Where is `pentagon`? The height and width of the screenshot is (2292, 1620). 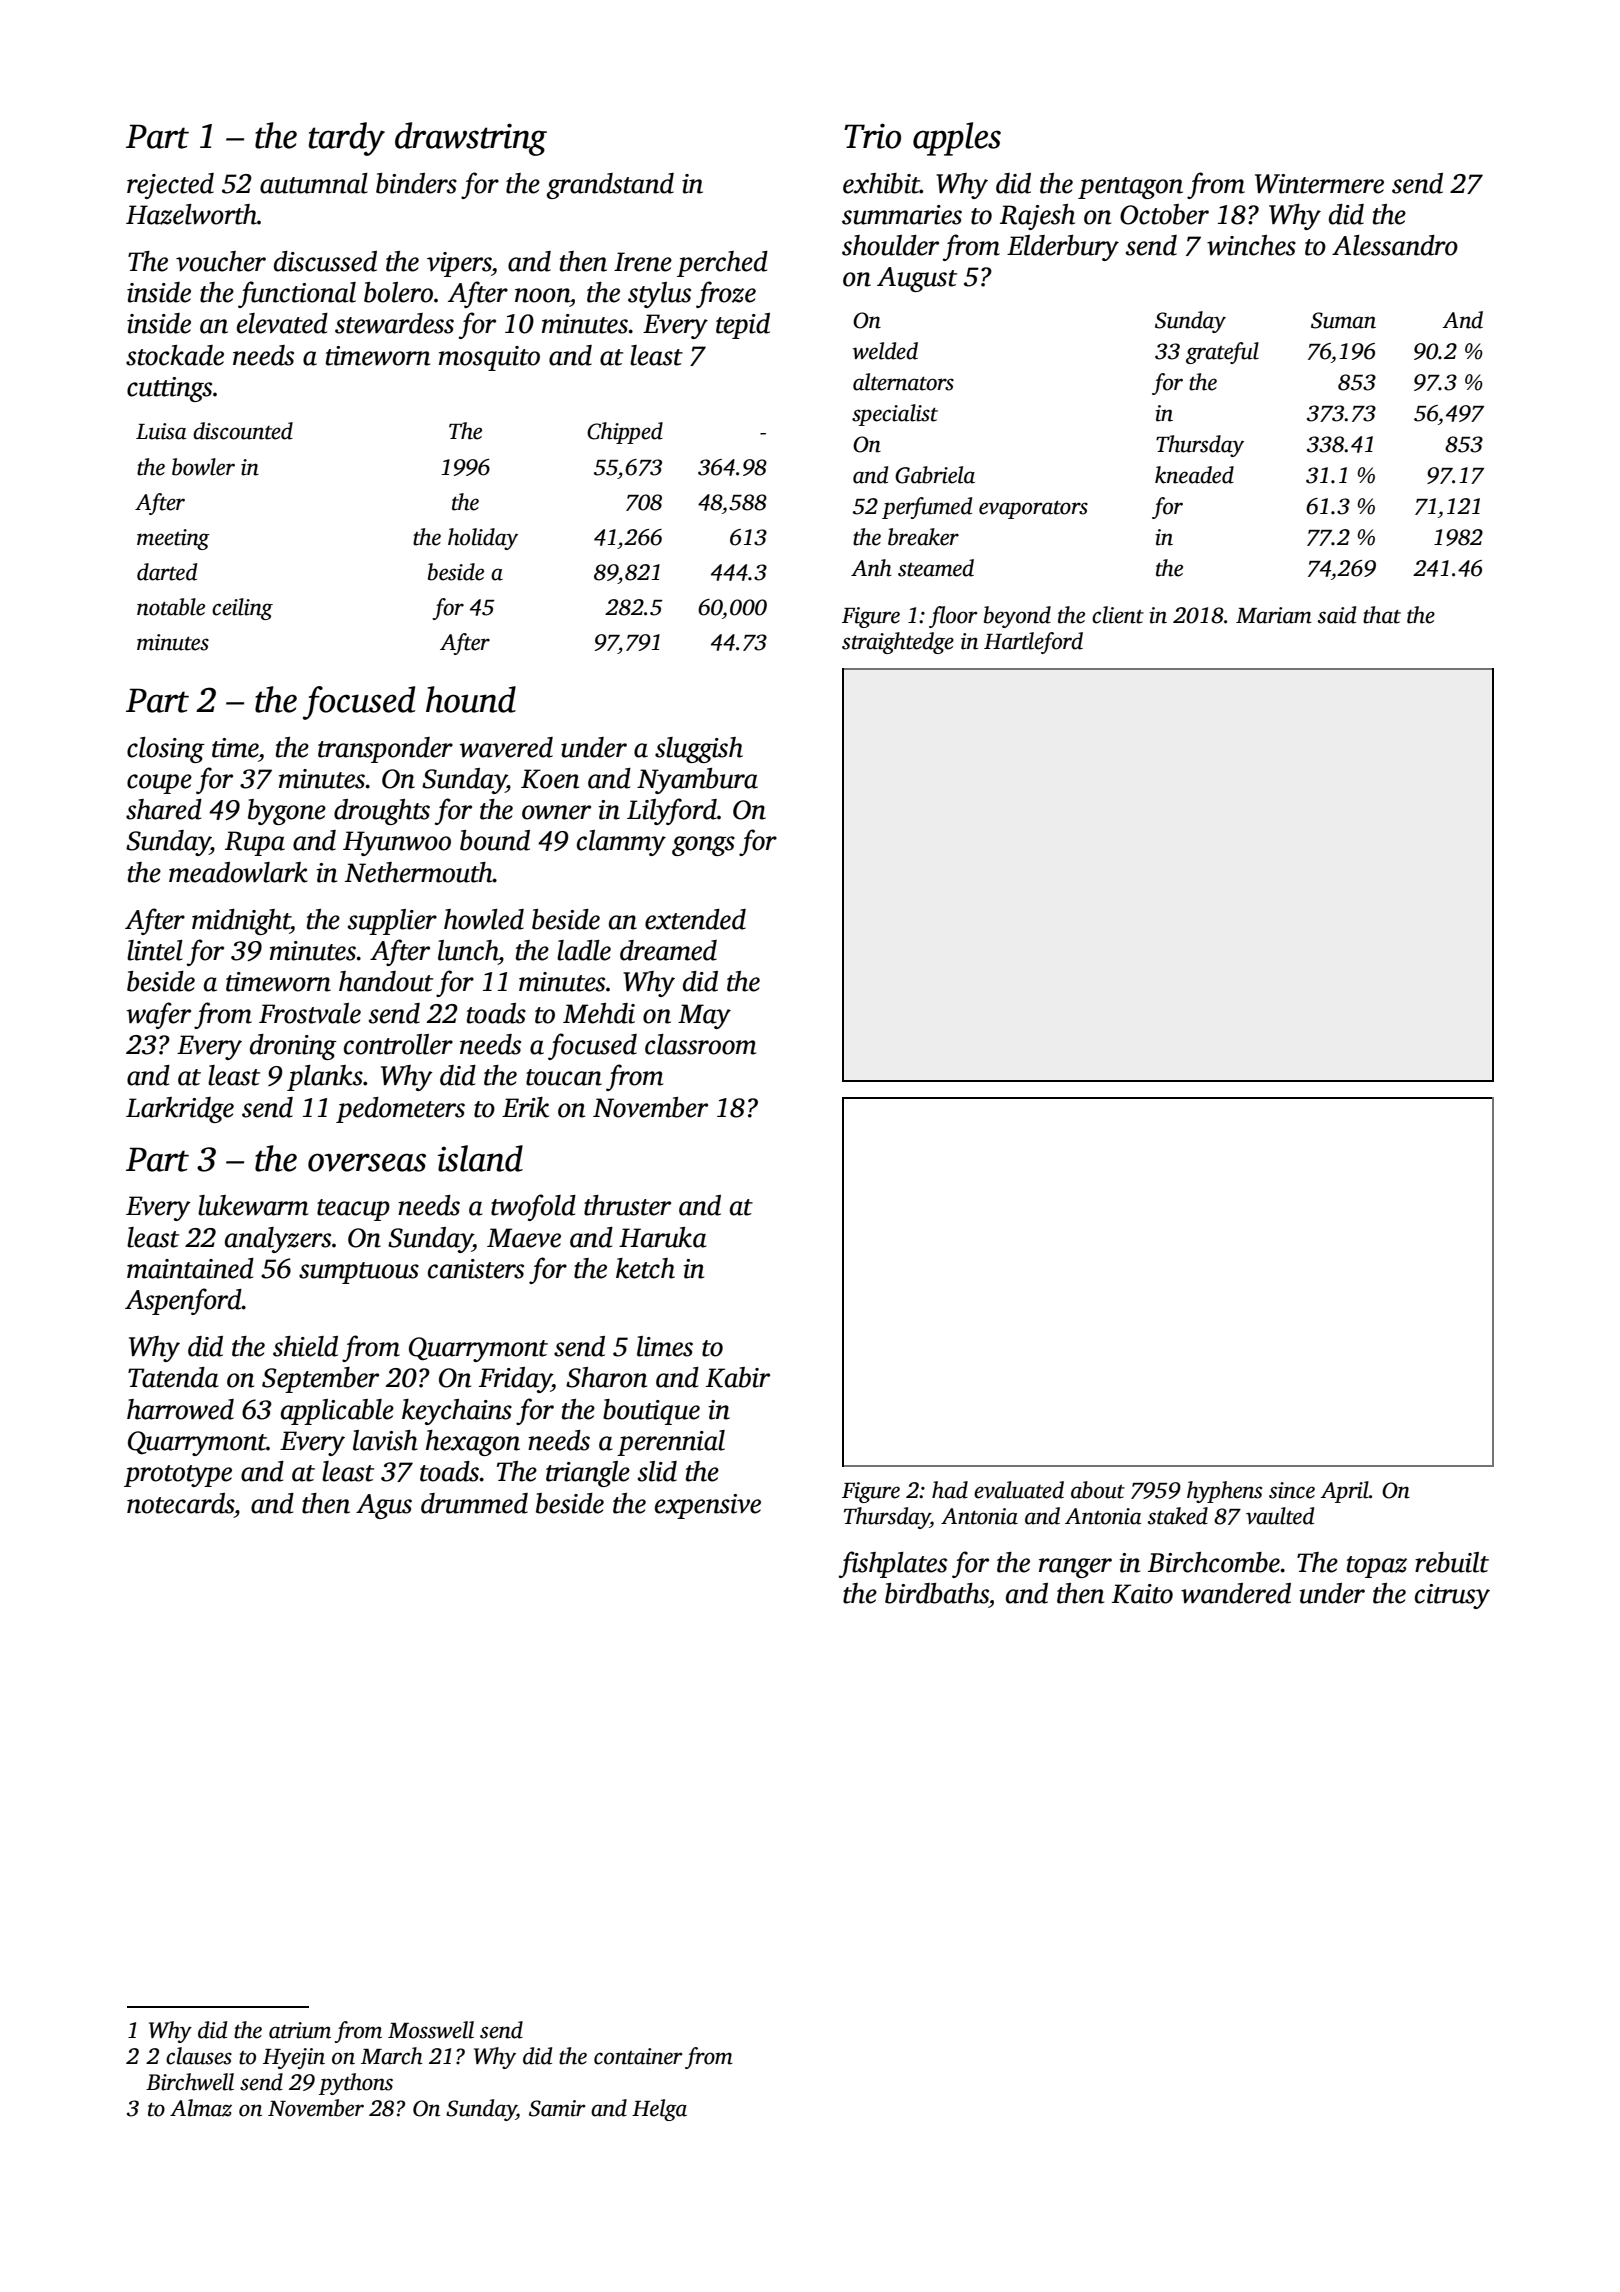 pentagon is located at coordinates (1130, 188).
